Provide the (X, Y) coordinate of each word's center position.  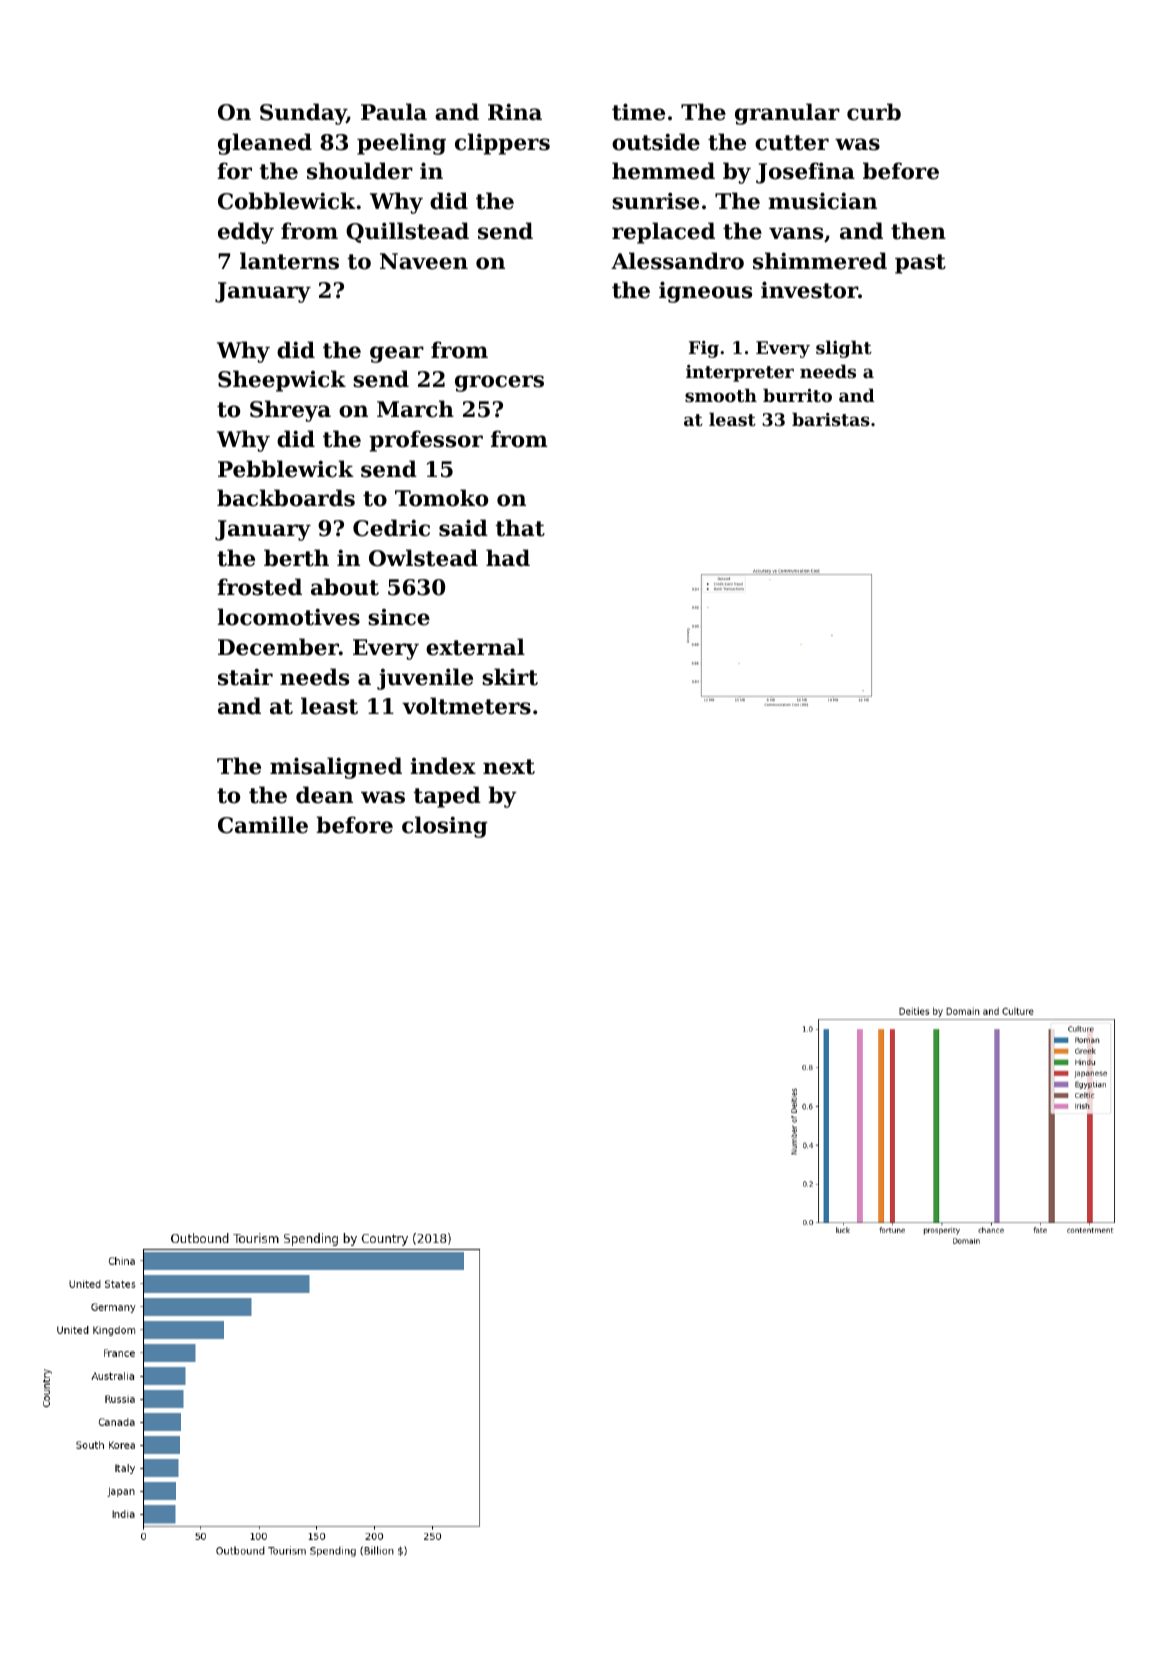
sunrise (655, 201)
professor (426, 441)
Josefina (805, 173)
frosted (259, 587)
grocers (499, 383)
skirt (510, 677)
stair (245, 677)
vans (796, 233)
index (443, 766)
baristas (831, 419)
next (509, 767)
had (508, 558)
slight (844, 349)
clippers (502, 144)
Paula (394, 112)
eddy (246, 233)
